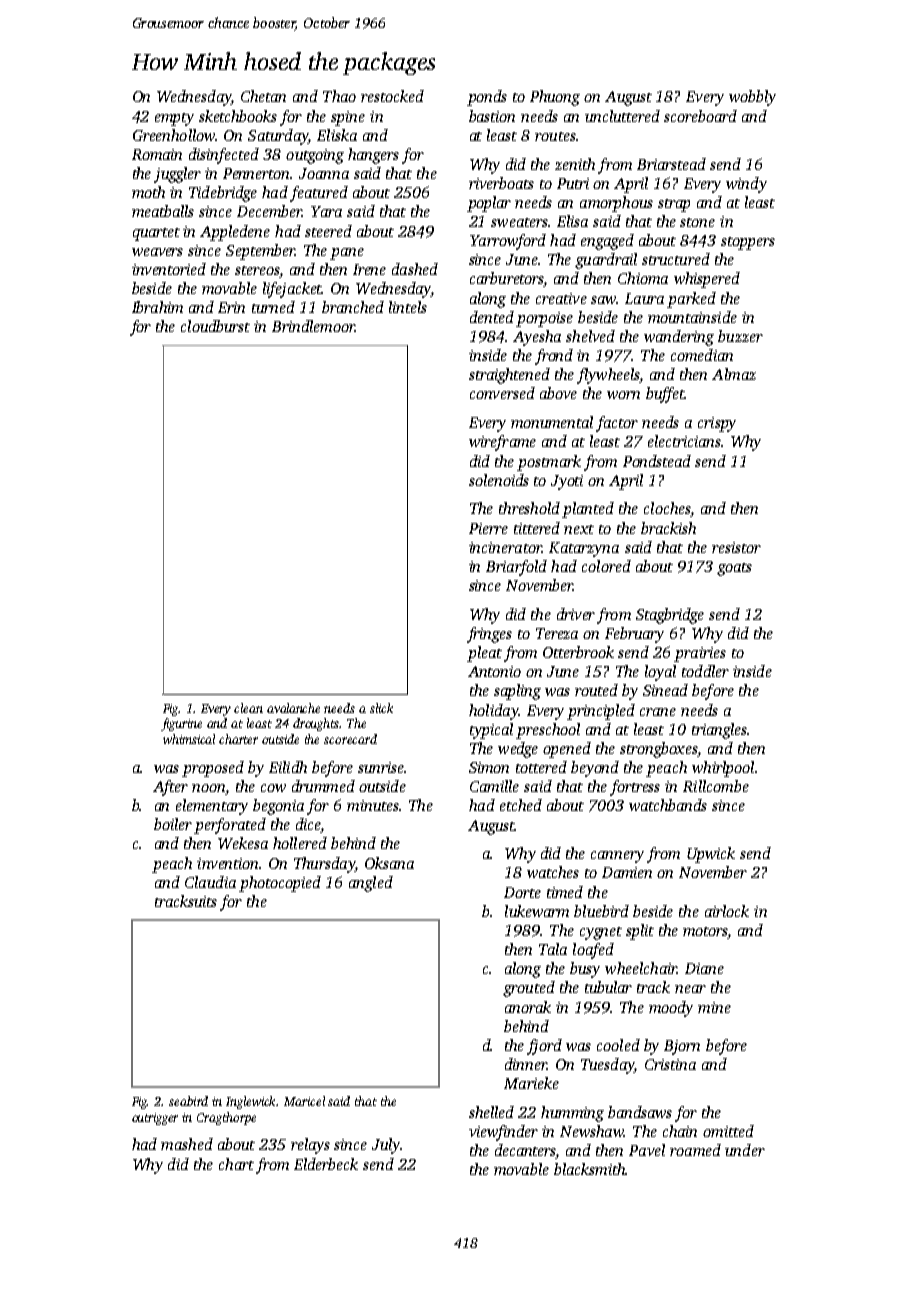 The image size is (908, 1316). Describe the element at coordinates (187, 1144) in the screenshot. I see `mashed` at that location.
